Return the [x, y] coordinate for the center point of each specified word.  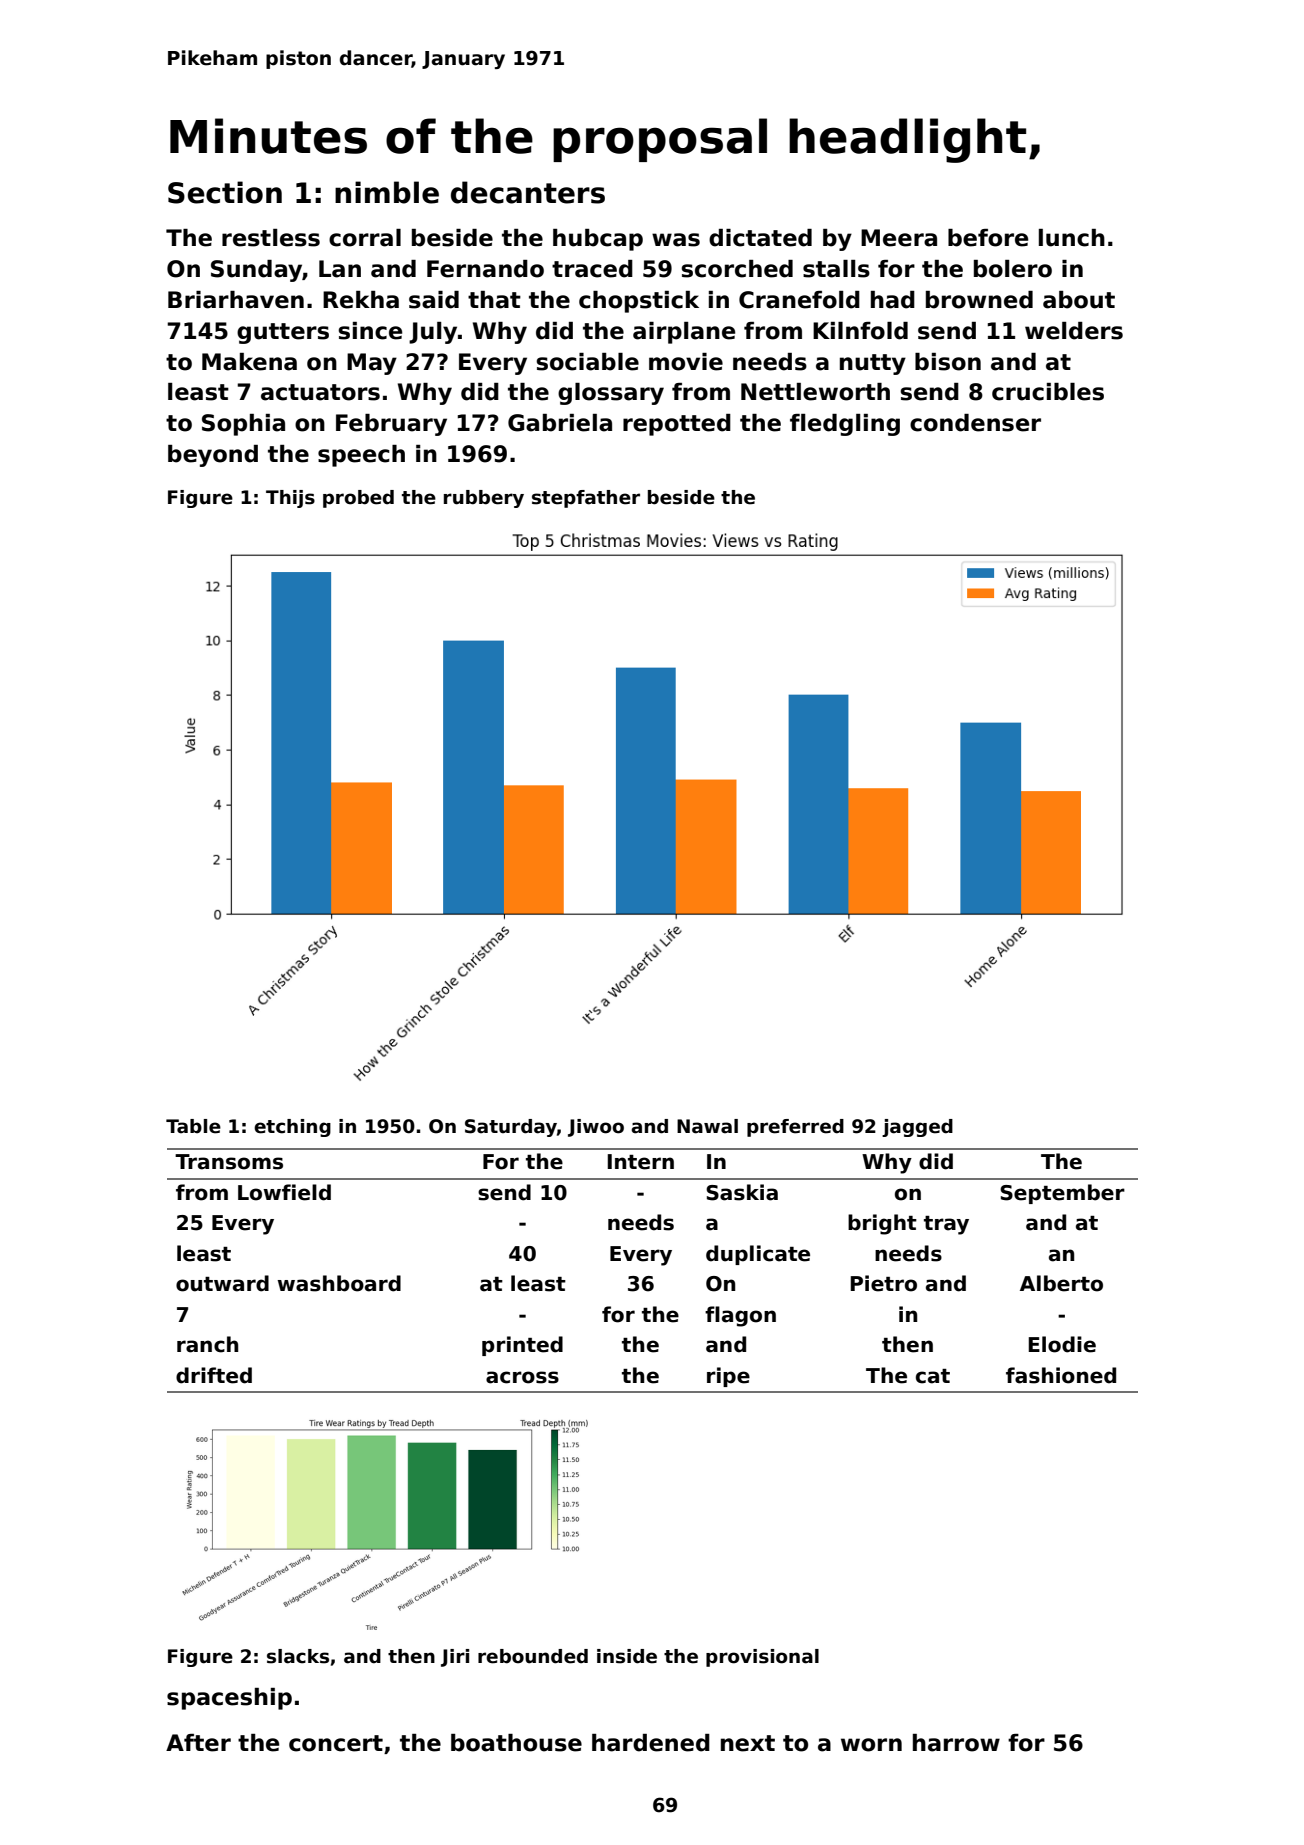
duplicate [758, 1255]
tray [946, 1225]
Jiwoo [596, 1128]
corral [365, 238]
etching [292, 1128]
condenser [975, 423]
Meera [899, 238]
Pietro [884, 1283]
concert [336, 1743]
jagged [917, 1128]
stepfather [586, 499]
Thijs [290, 499]
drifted [214, 1375]
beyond [213, 456]
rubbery [484, 499]
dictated [760, 238]
